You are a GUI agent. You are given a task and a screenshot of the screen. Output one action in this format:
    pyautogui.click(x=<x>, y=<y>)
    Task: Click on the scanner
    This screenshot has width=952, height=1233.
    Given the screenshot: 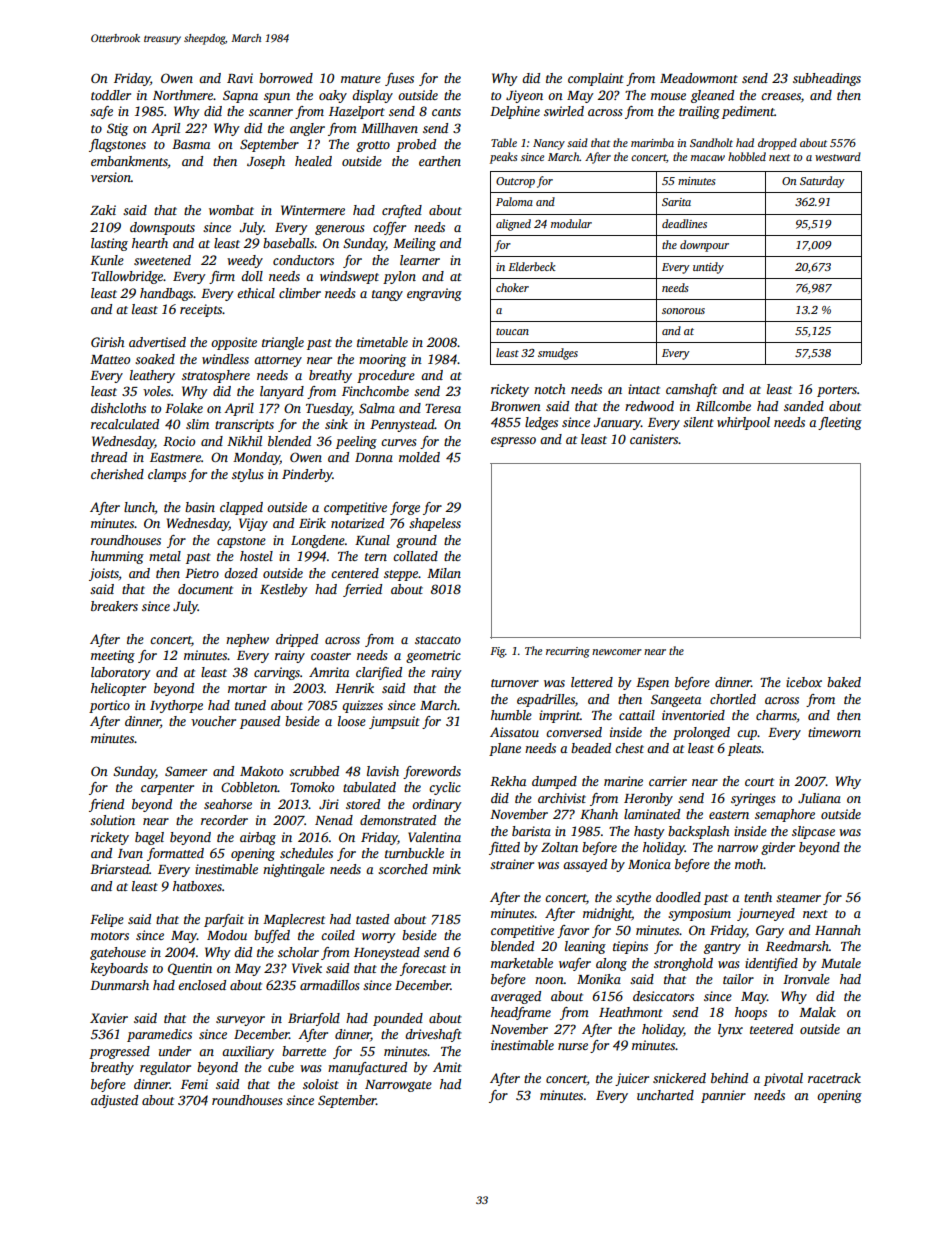 What is the action you would take?
    pyautogui.click(x=271, y=112)
